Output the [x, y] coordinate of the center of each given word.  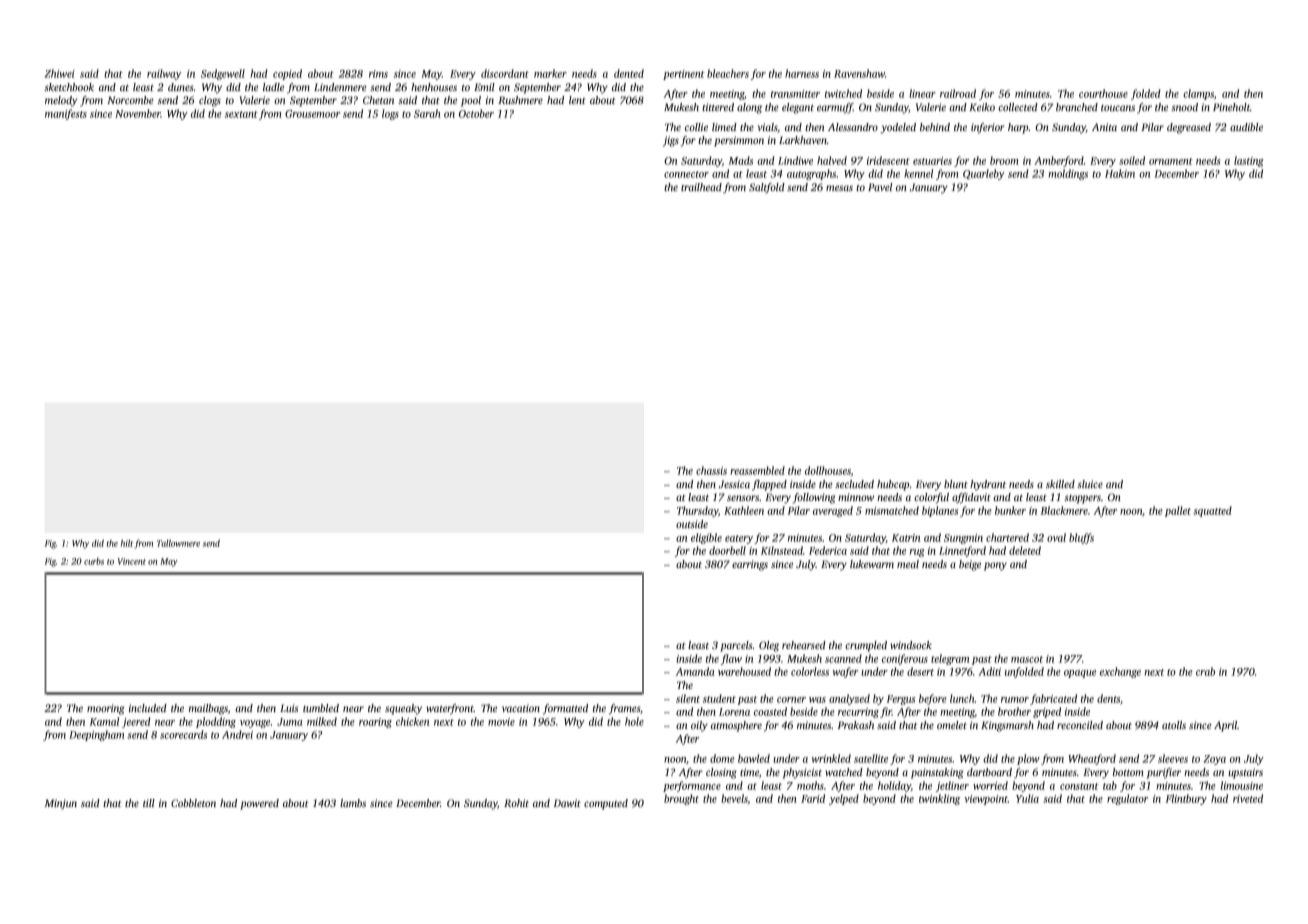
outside [692, 524]
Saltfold [767, 188]
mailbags [208, 709]
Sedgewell [223, 74]
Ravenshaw [859, 73]
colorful [931, 498]
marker [550, 73]
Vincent [132, 561]
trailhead [701, 187]
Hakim [1120, 173]
